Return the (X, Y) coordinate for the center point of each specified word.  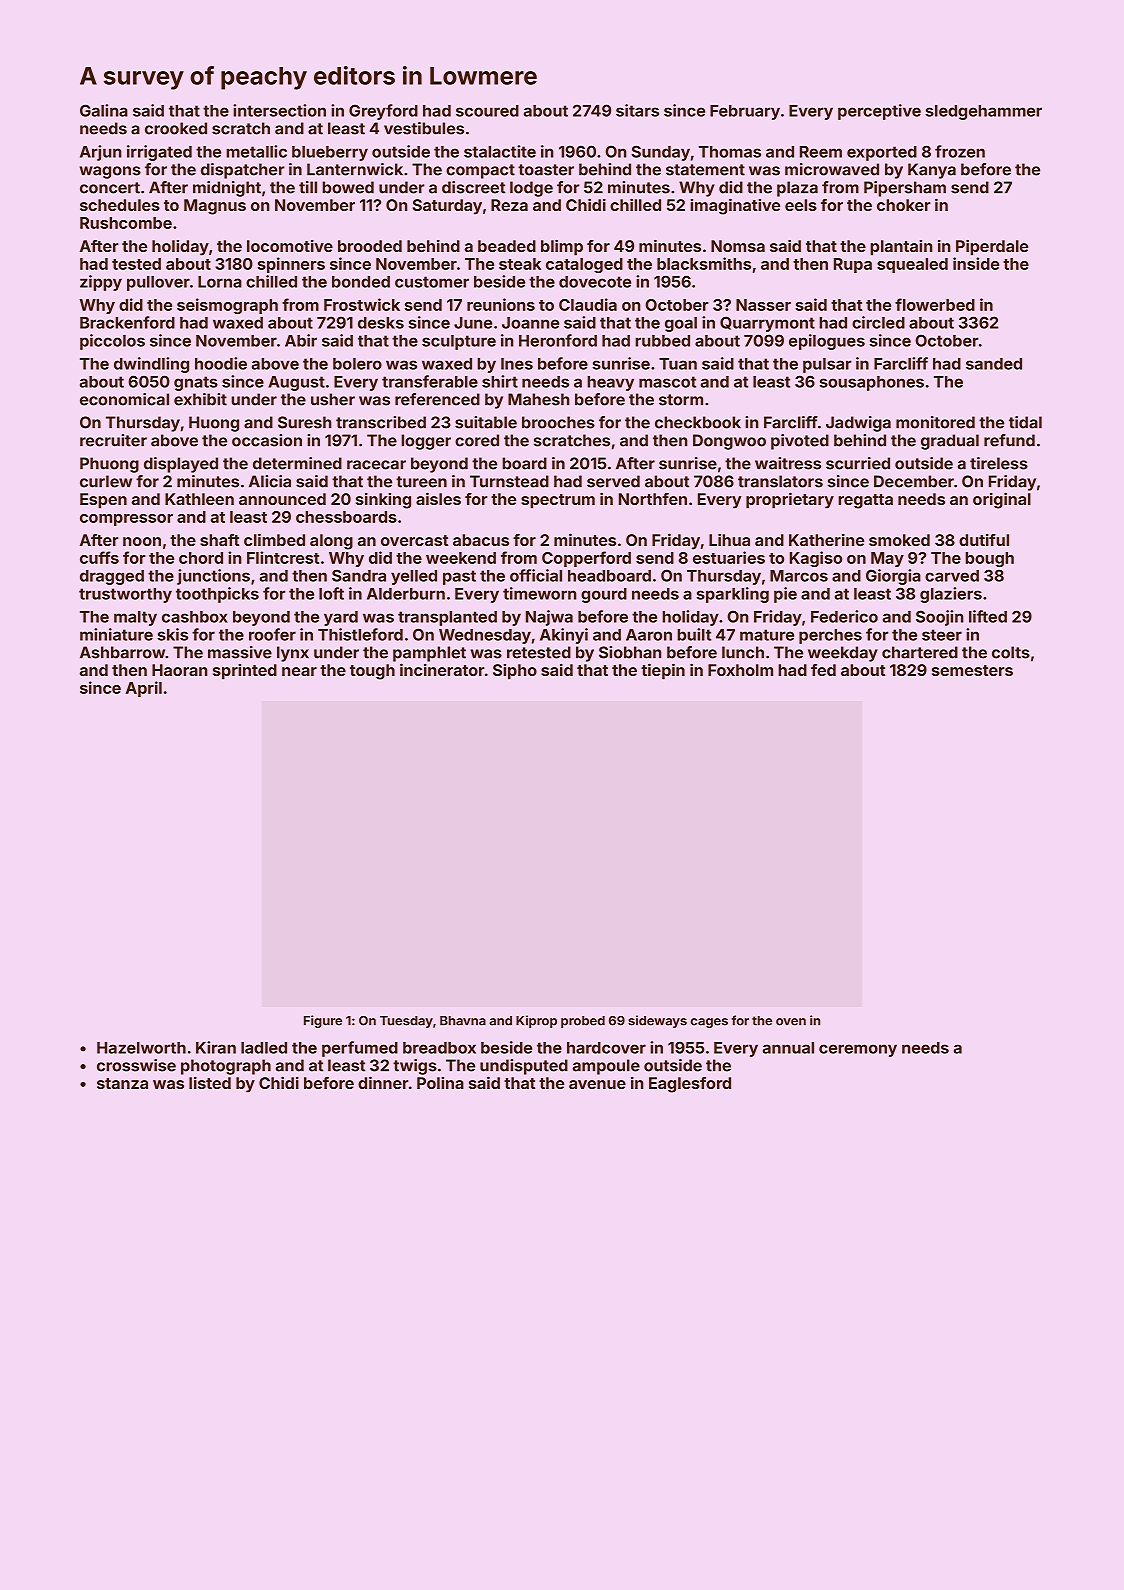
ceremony (858, 1050)
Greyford (383, 112)
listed (210, 1083)
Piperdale (992, 247)
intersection (279, 110)
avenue (597, 1084)
